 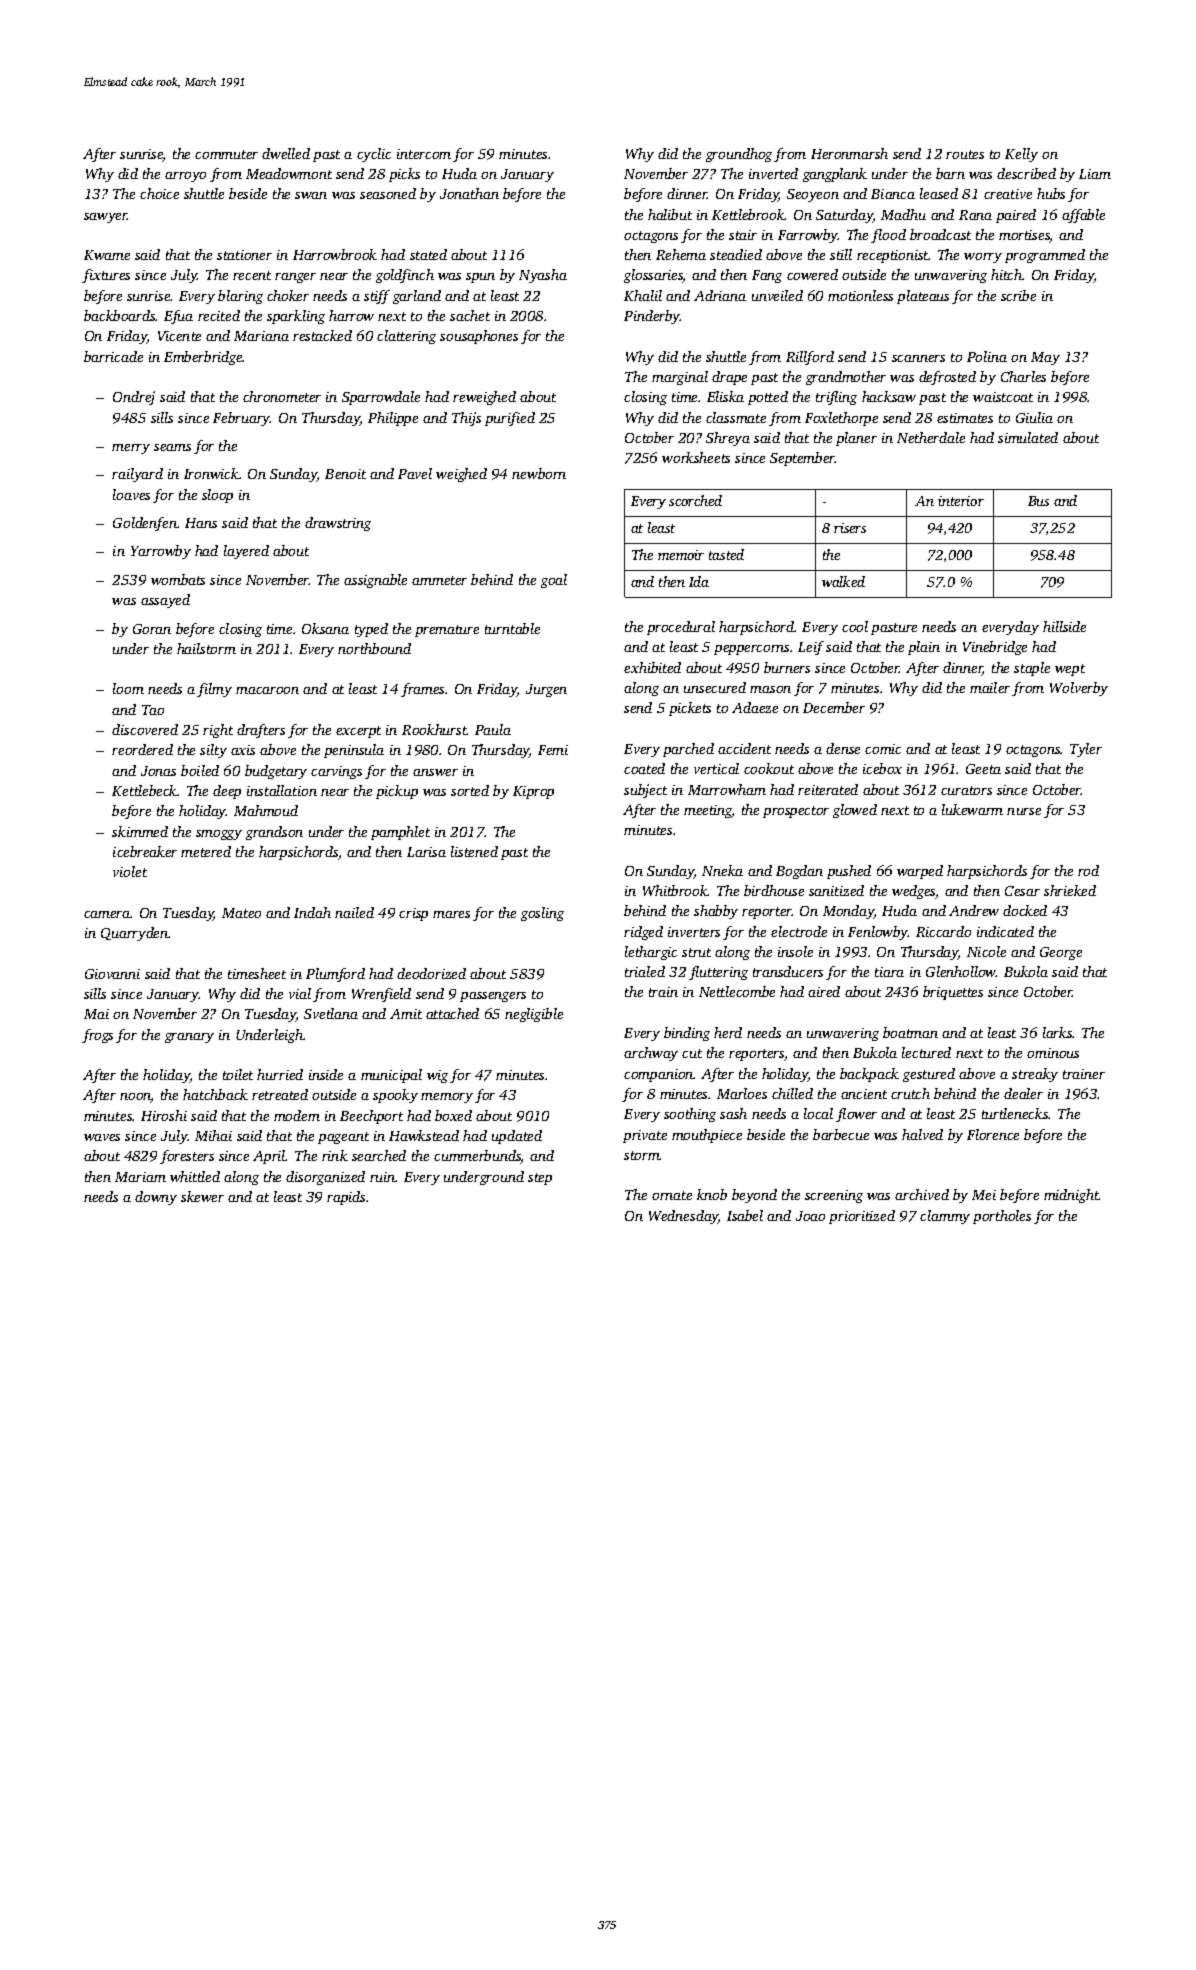 I want to click on Pavel, so click(x=415, y=473).
